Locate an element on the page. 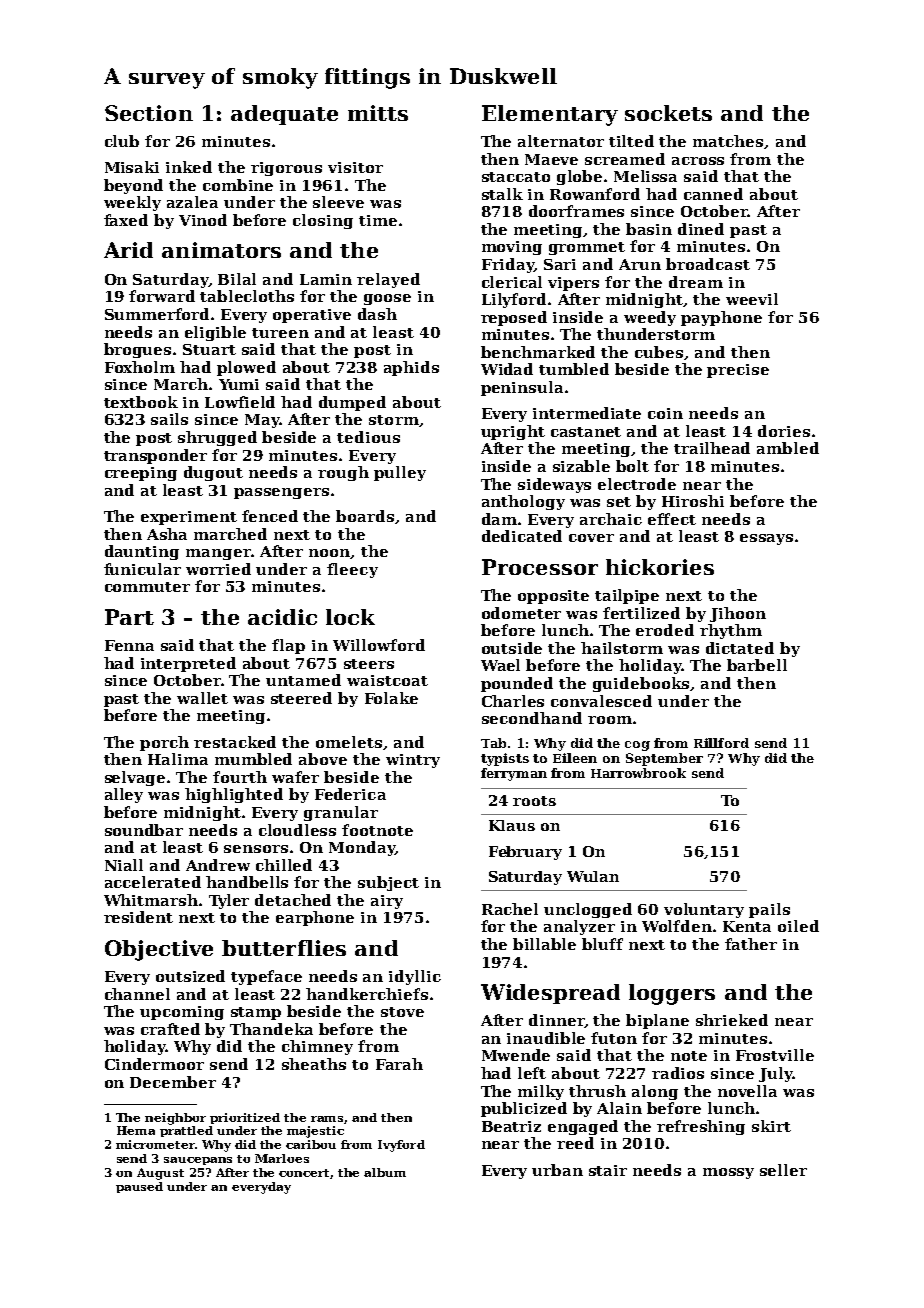 This document has height=1308, width=924. Summerford is located at coordinates (157, 314).
